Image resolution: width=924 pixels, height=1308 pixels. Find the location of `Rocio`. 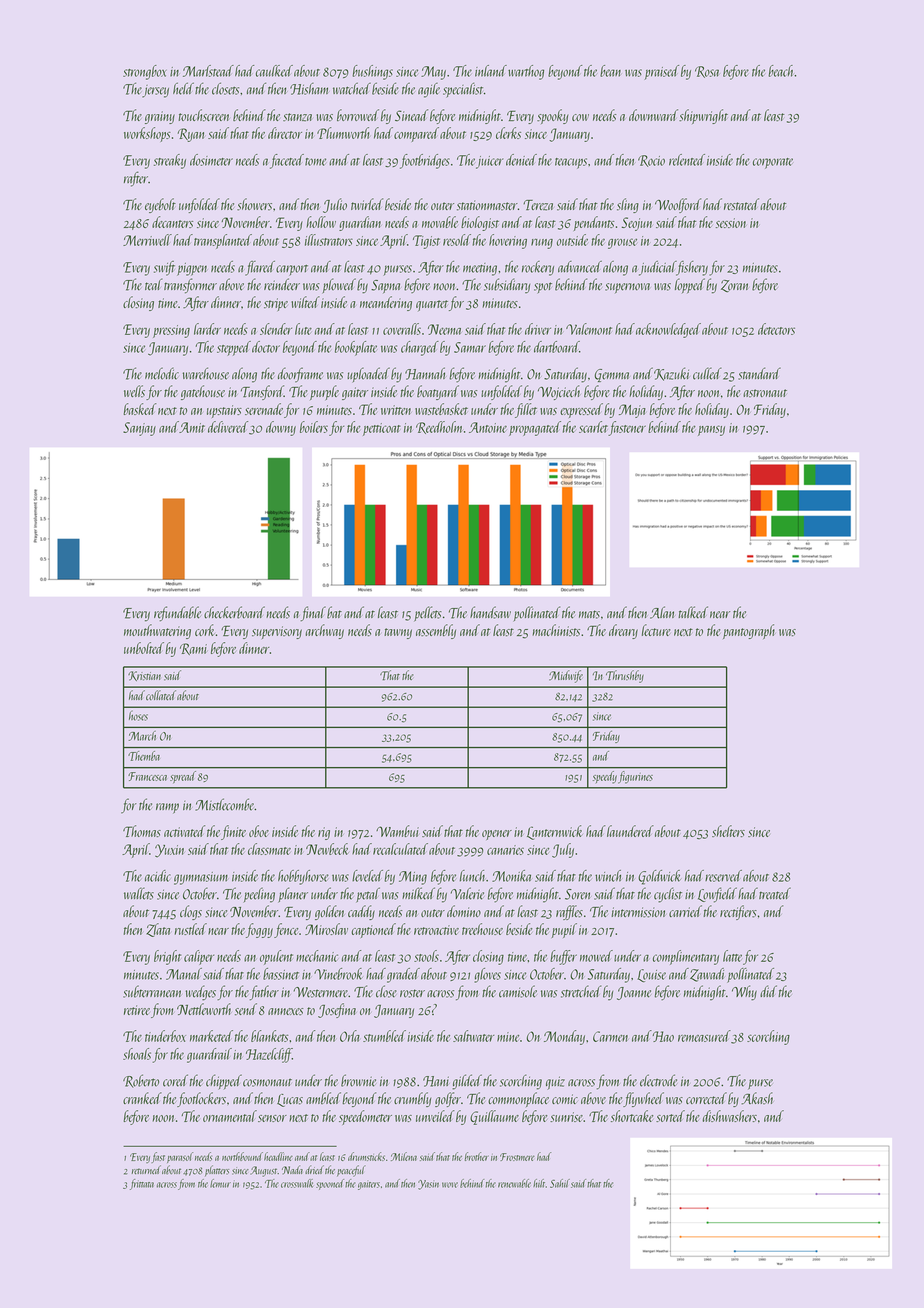

Rocio is located at coordinates (651, 161).
